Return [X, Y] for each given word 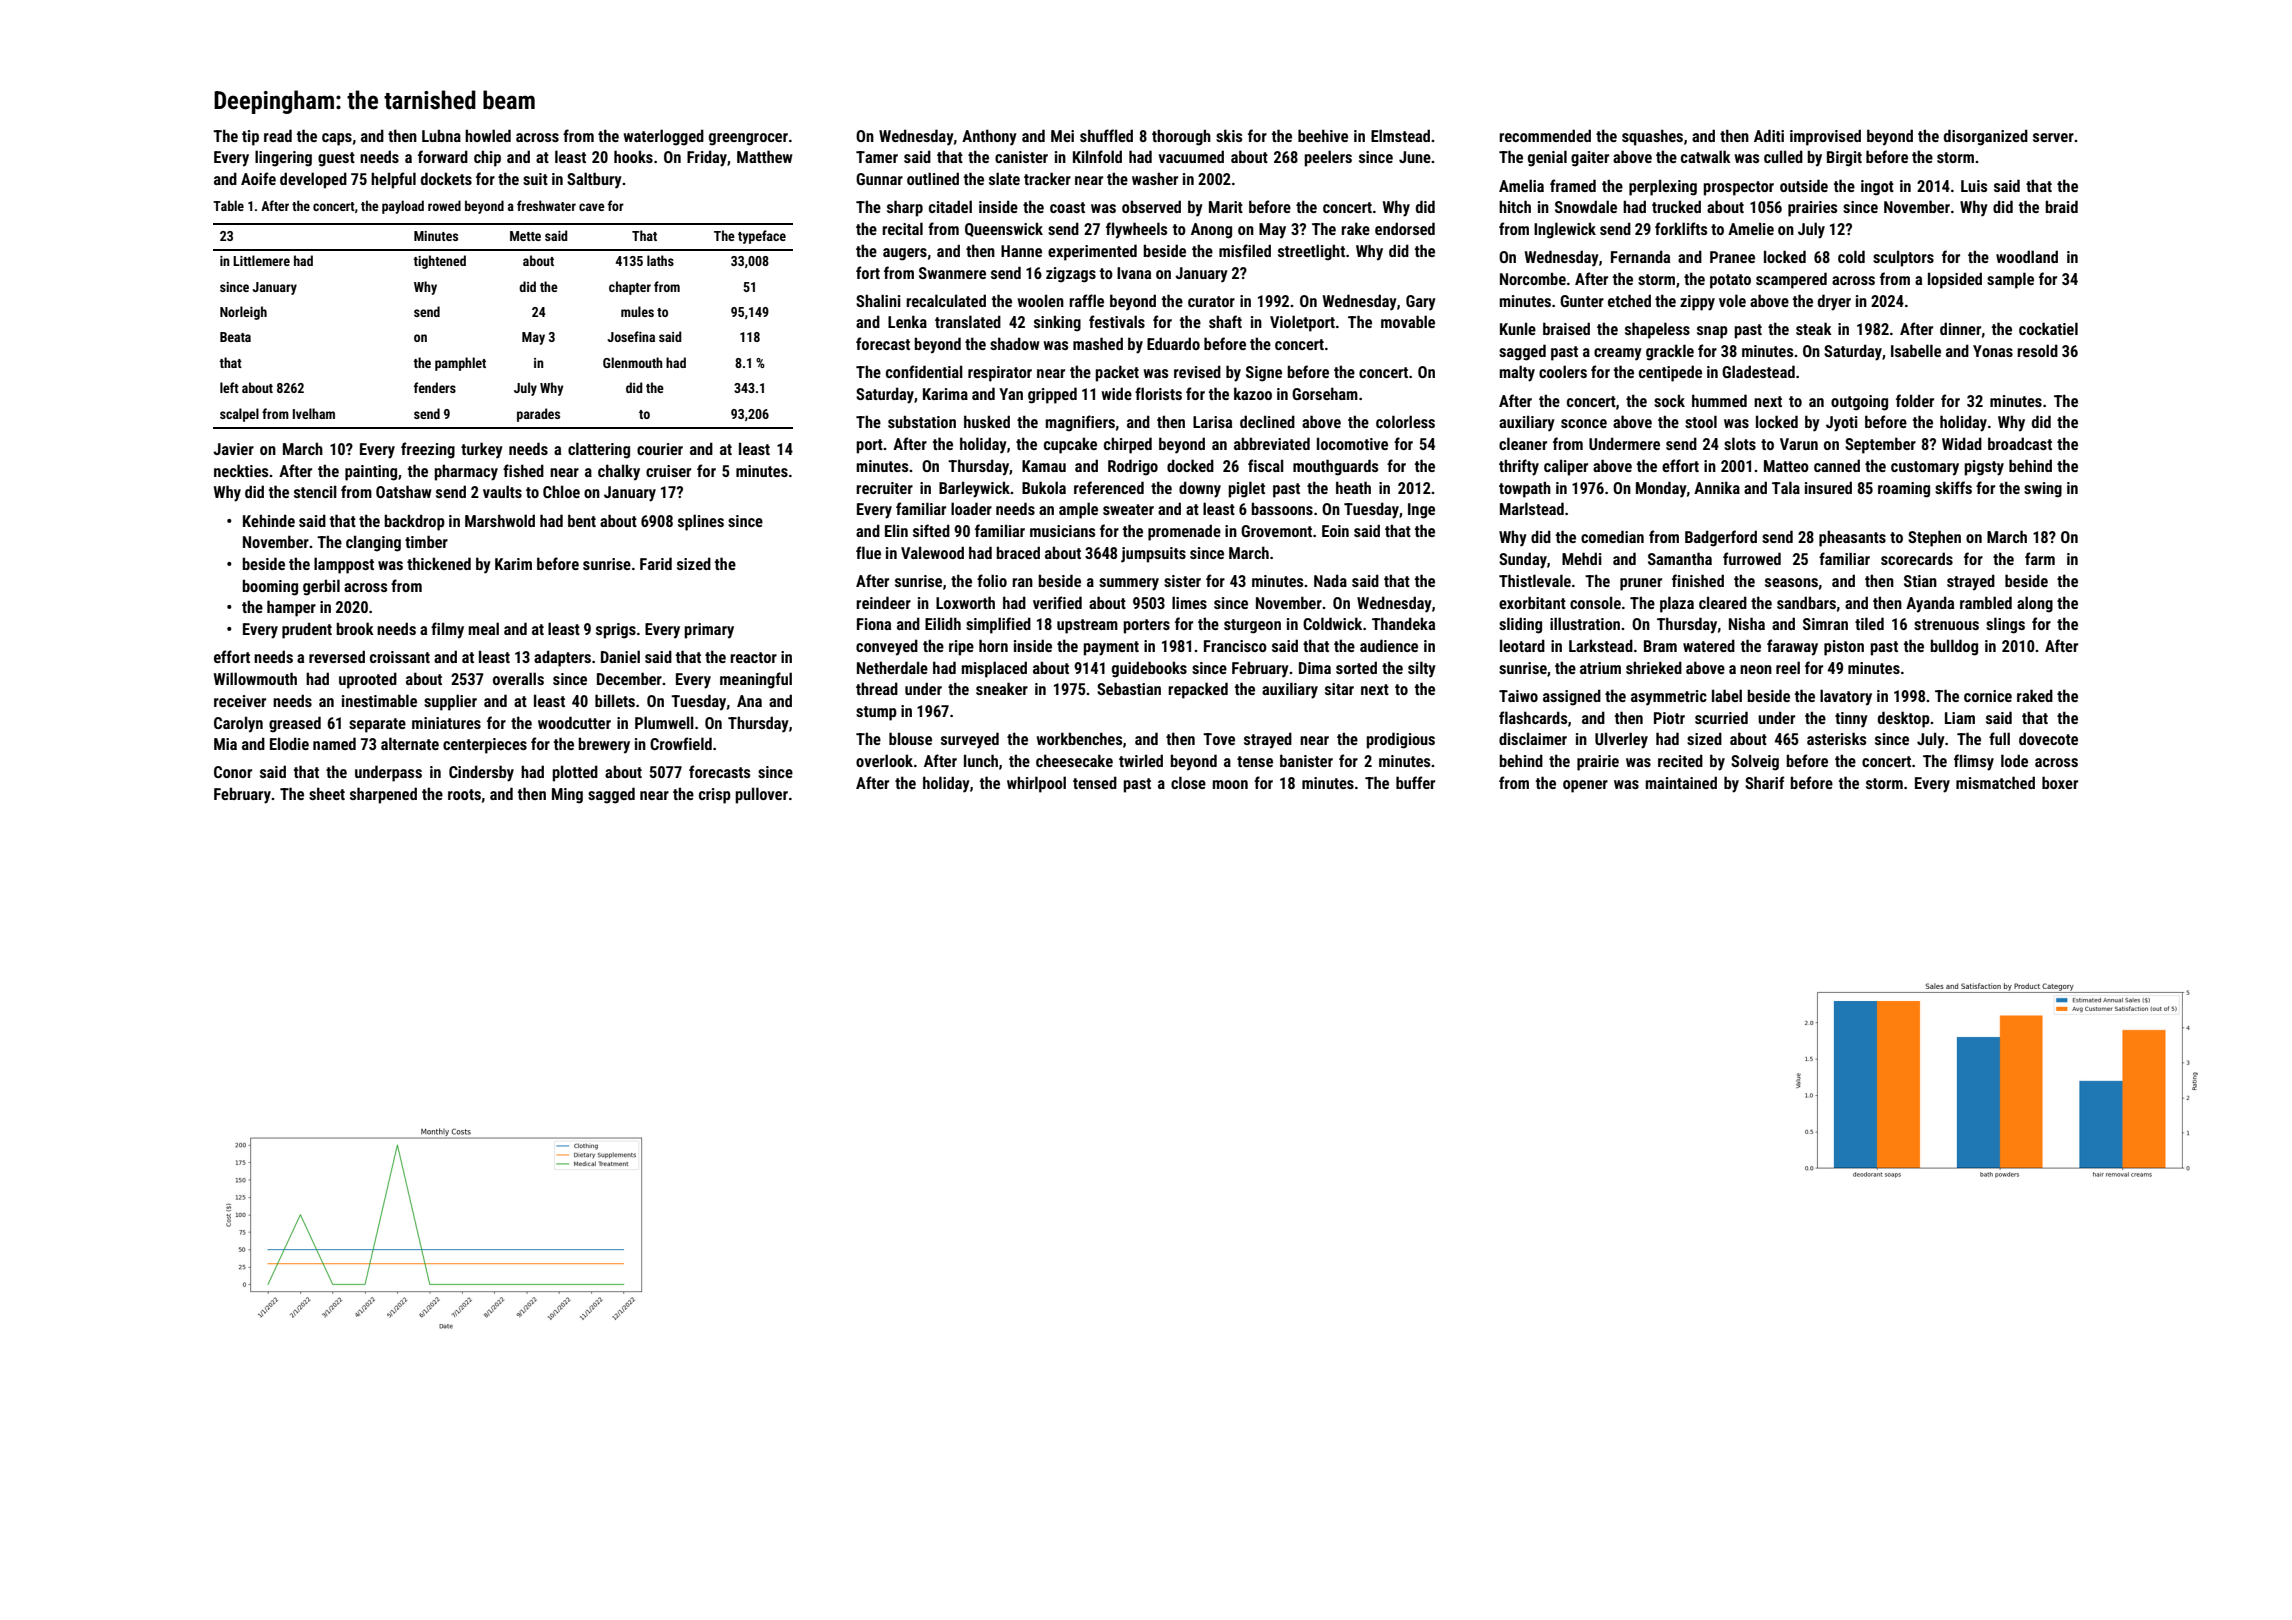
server [2053, 137]
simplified [998, 625]
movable [1408, 321]
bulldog [1954, 647]
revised [1197, 371]
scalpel [239, 415]
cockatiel [2048, 328]
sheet [327, 793]
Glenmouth [633, 362]
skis [1229, 135]
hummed [1719, 400]
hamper [291, 608]
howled [488, 135]
